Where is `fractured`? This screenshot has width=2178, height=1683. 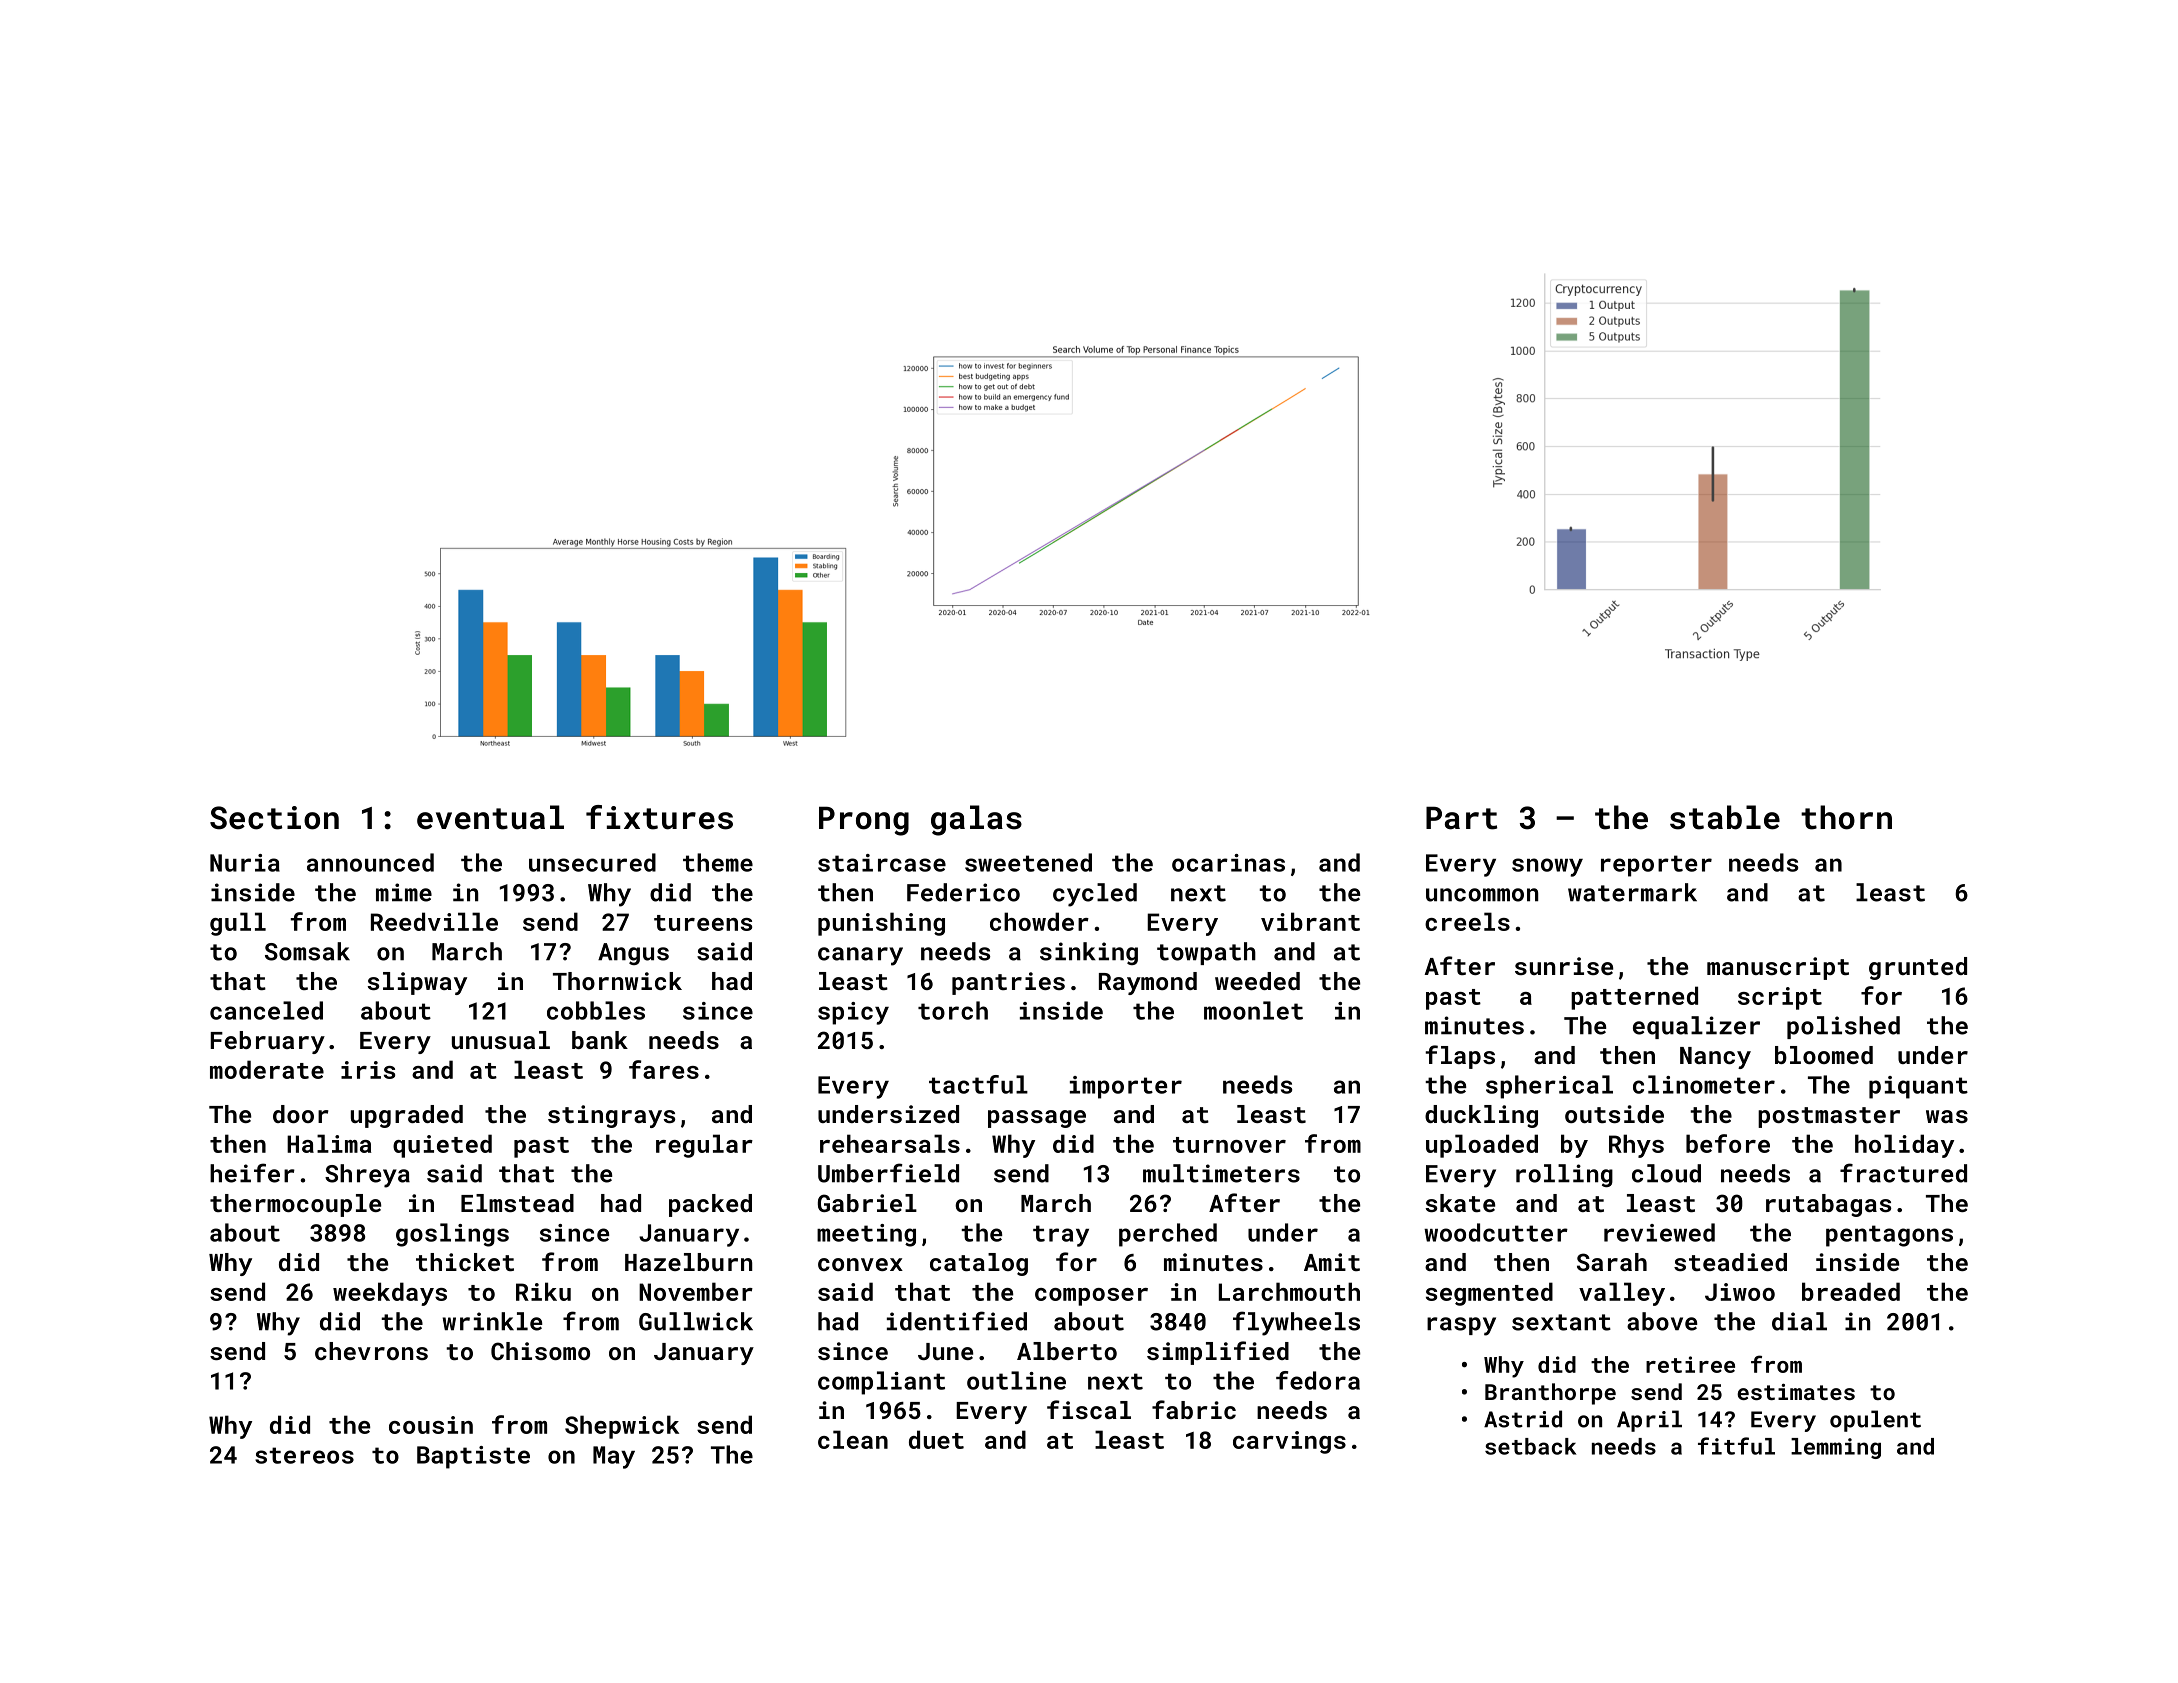
fractured is located at coordinates (1903, 1173).
